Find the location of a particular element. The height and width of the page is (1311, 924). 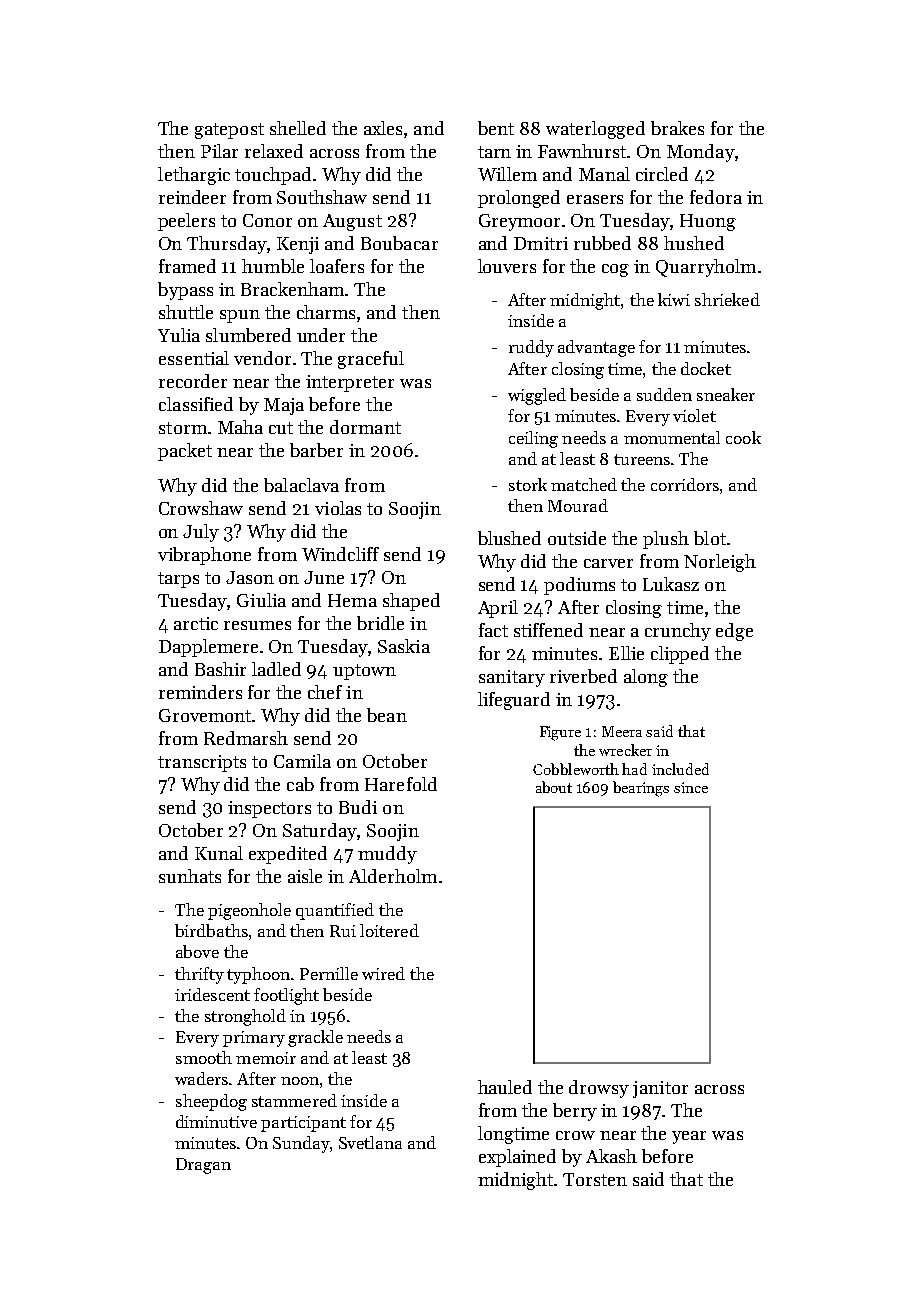

since is located at coordinates (691, 787).
